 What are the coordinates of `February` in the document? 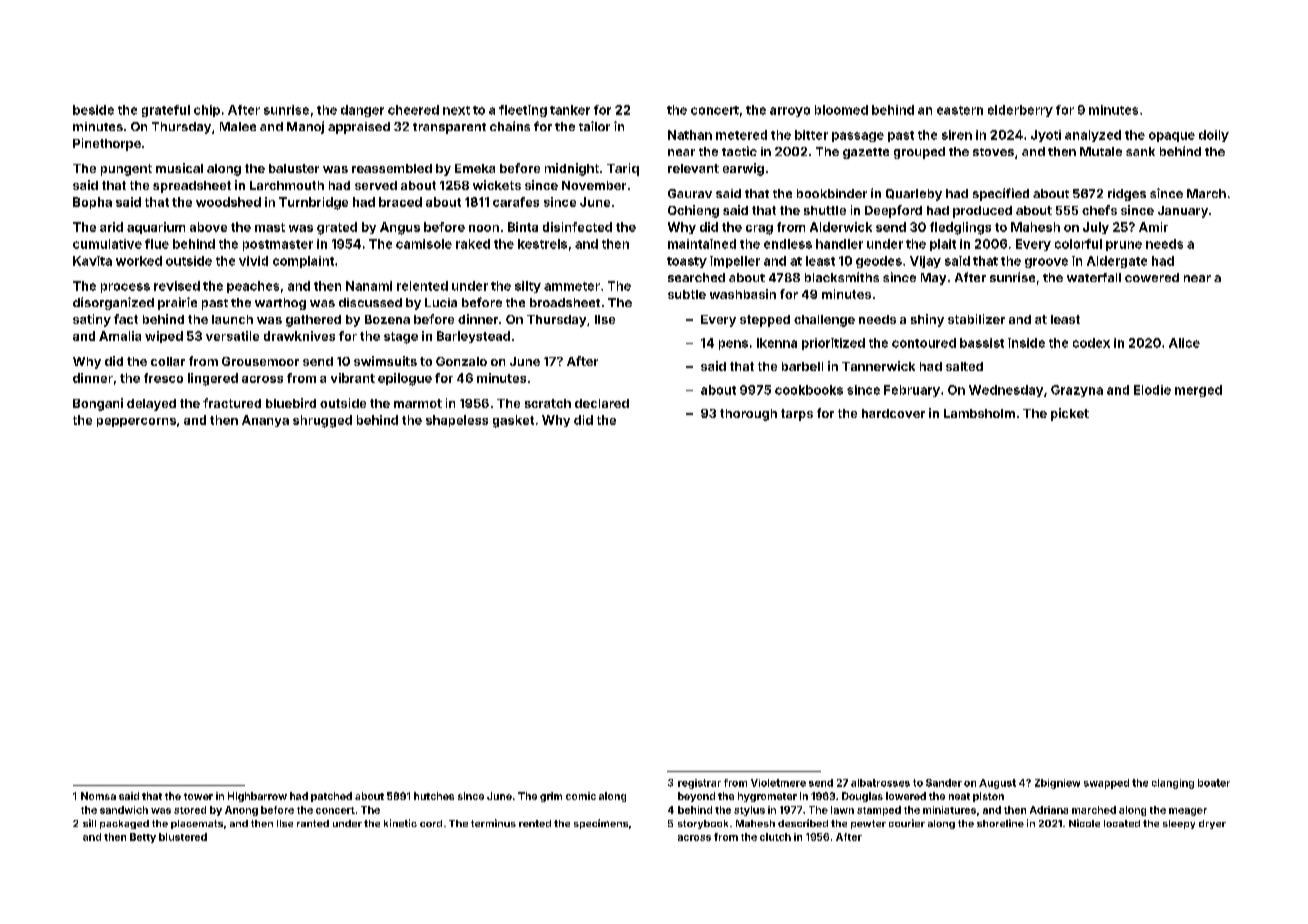 It's located at (912, 391).
